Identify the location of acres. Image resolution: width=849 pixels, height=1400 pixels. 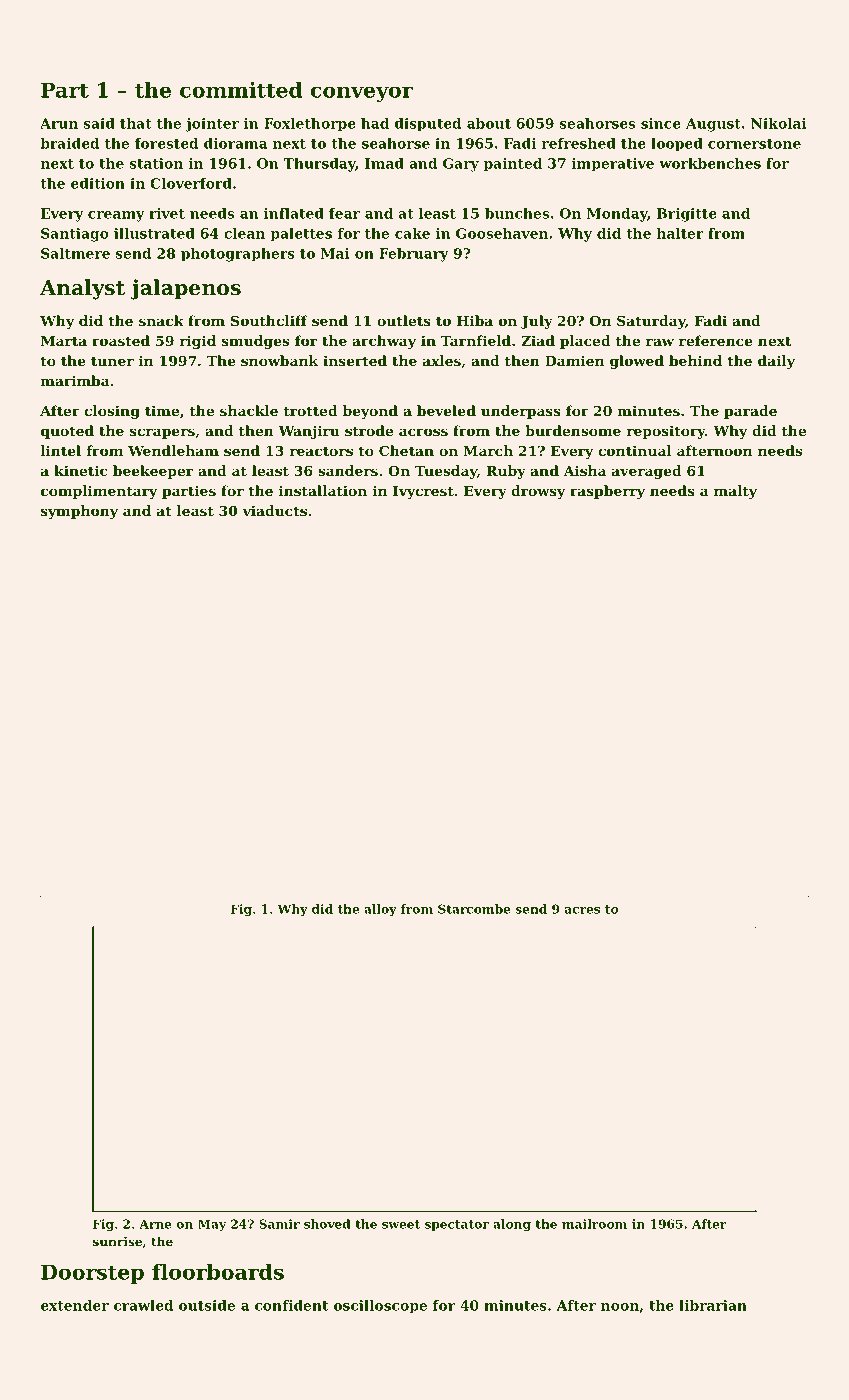
(582, 910).
